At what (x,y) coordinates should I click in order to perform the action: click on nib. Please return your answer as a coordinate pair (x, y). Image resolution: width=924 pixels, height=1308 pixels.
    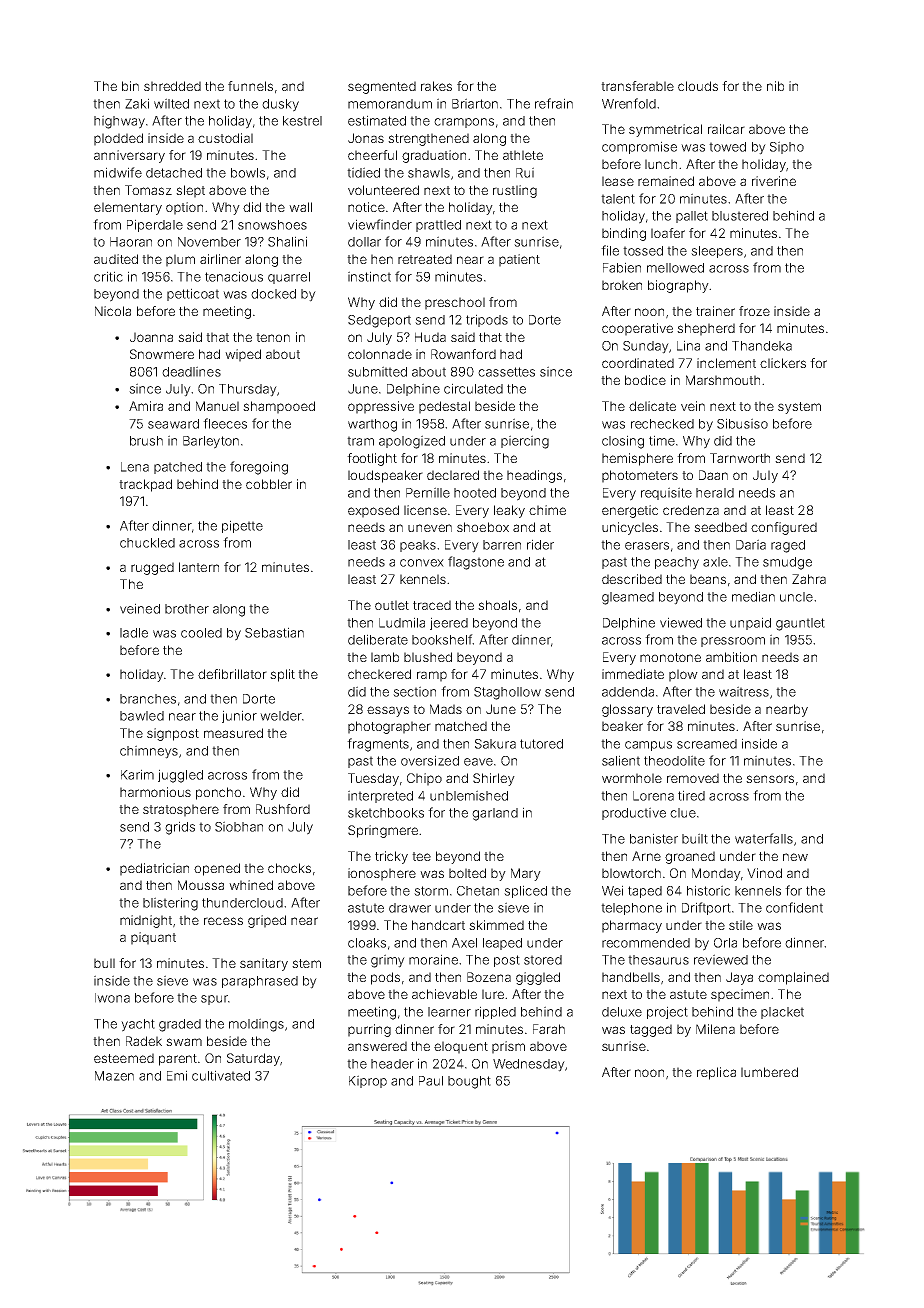
    Looking at the image, I should click on (775, 86).
